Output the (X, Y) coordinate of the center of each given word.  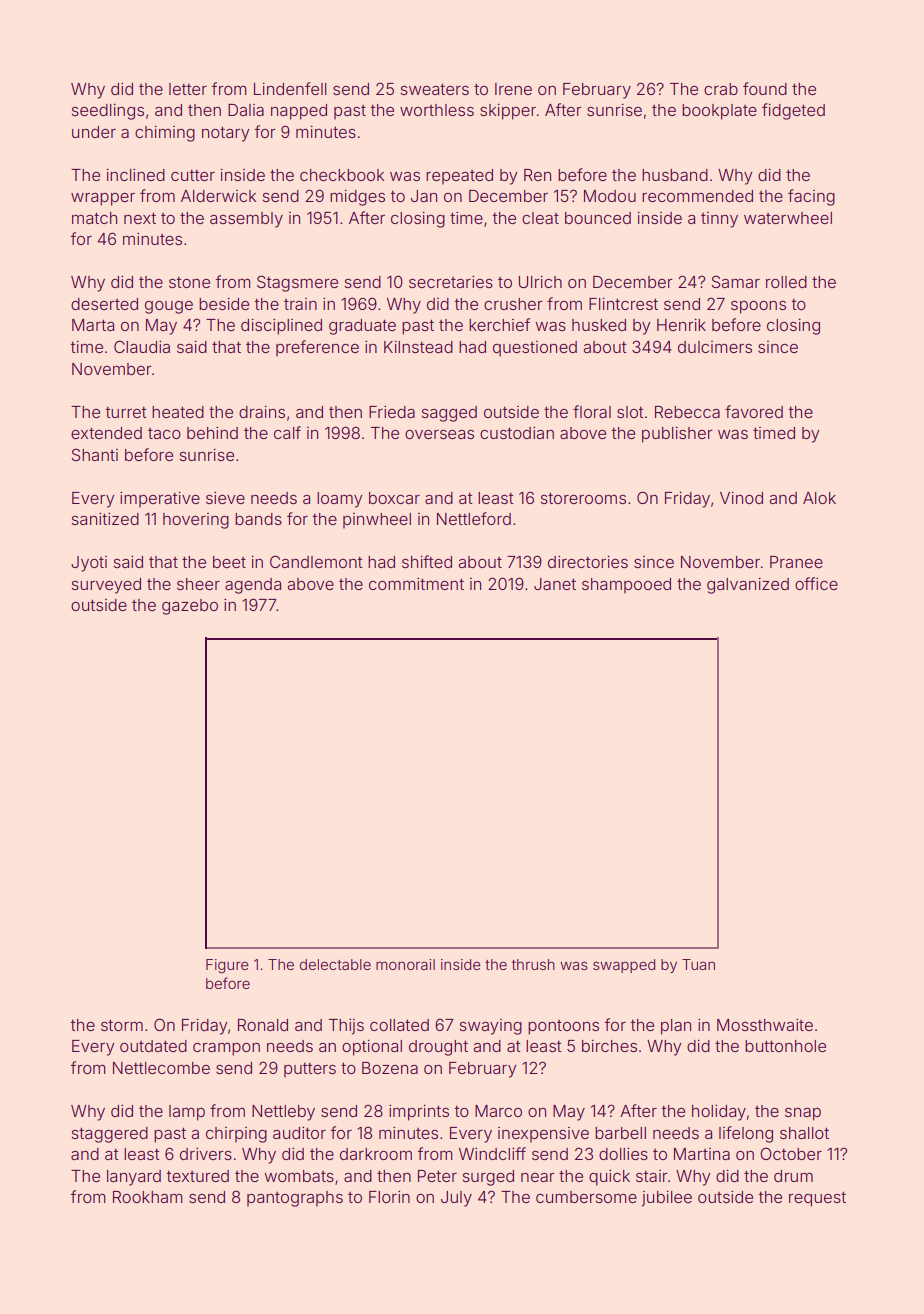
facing (811, 197)
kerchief (499, 324)
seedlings (108, 112)
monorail (405, 964)
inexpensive (543, 1135)
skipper (508, 112)
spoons (758, 307)
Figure (227, 966)
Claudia (142, 346)
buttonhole (785, 1046)
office (816, 583)
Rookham (148, 1197)
